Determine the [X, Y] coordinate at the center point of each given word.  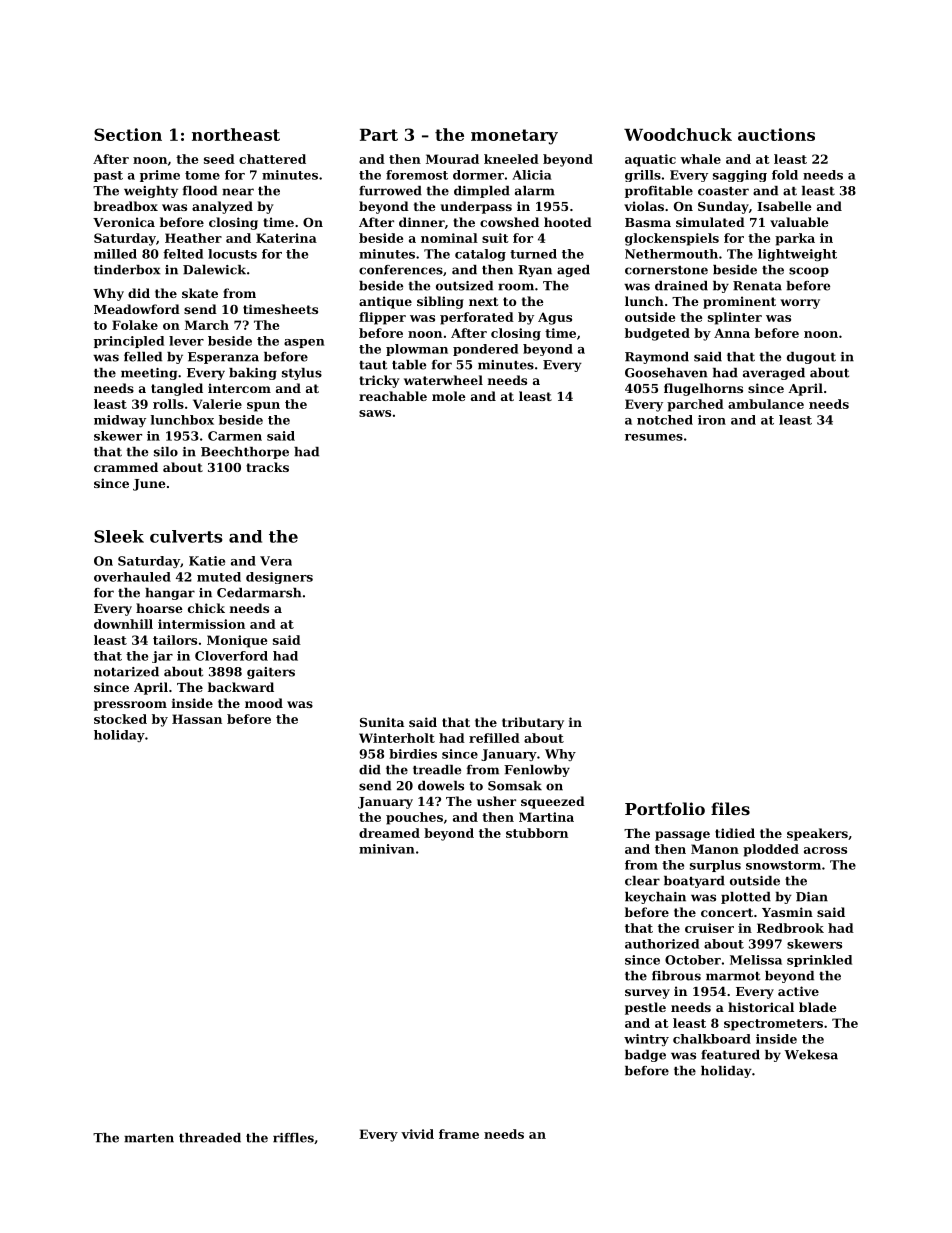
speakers [817, 834]
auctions [776, 134]
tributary [533, 723]
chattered [272, 159]
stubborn [537, 833]
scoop [809, 272]
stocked [120, 719]
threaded [210, 1138]
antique [385, 302]
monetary [514, 137]
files [730, 808]
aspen [304, 343]
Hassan [197, 719]
